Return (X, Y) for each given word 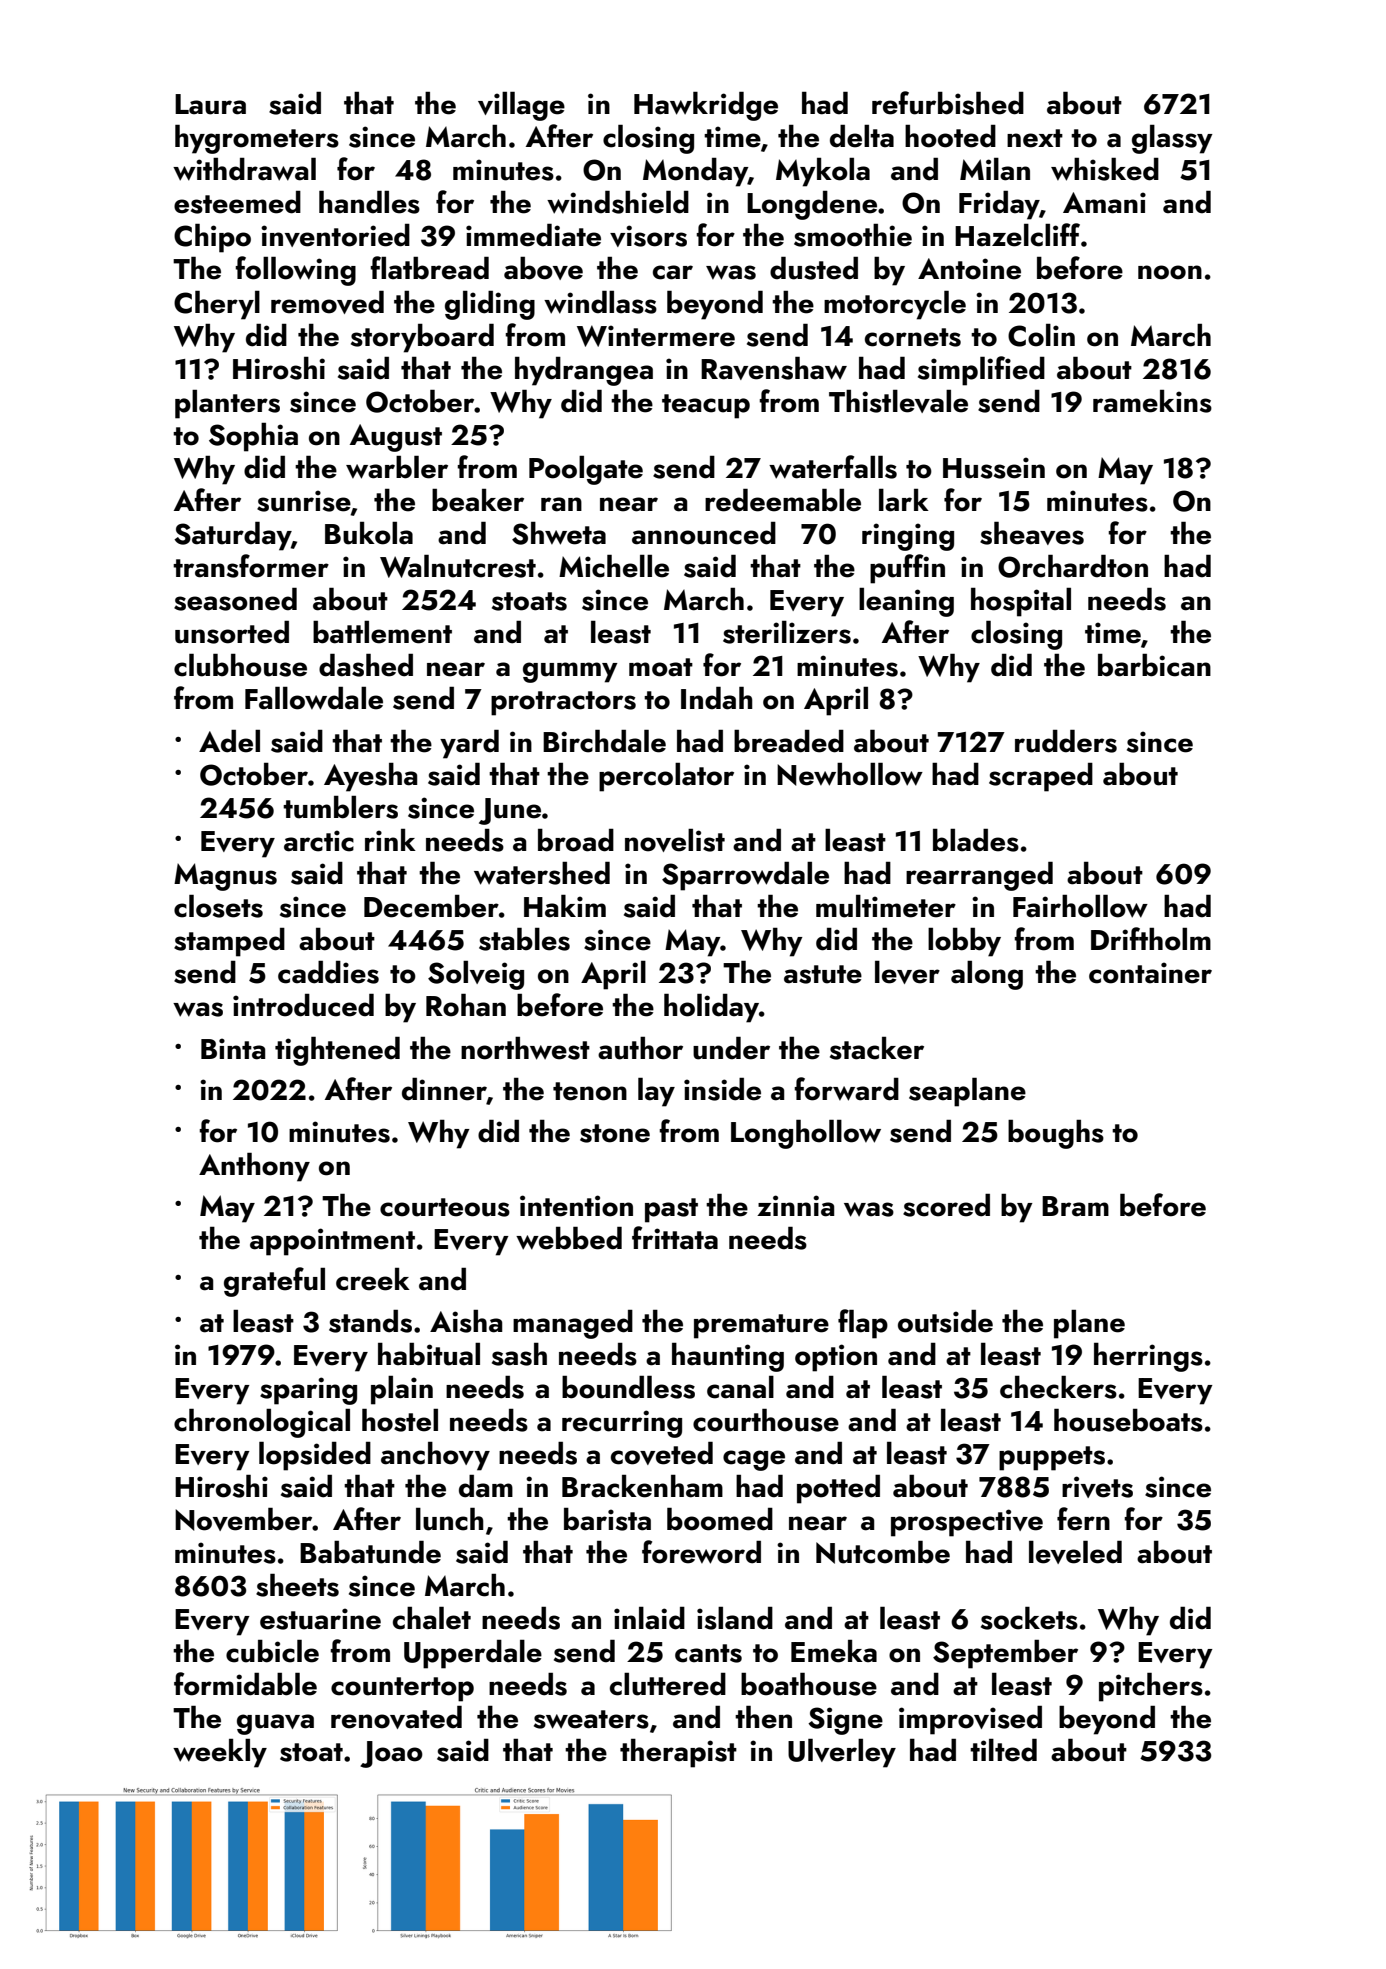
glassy (1172, 139)
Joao (391, 1754)
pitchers (1151, 1687)
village (521, 106)
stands (370, 1321)
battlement (382, 632)
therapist (678, 1753)
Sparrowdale (745, 876)
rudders (1066, 741)
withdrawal (244, 169)
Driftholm (1151, 939)
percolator (666, 777)
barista (607, 1519)
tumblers (340, 807)
